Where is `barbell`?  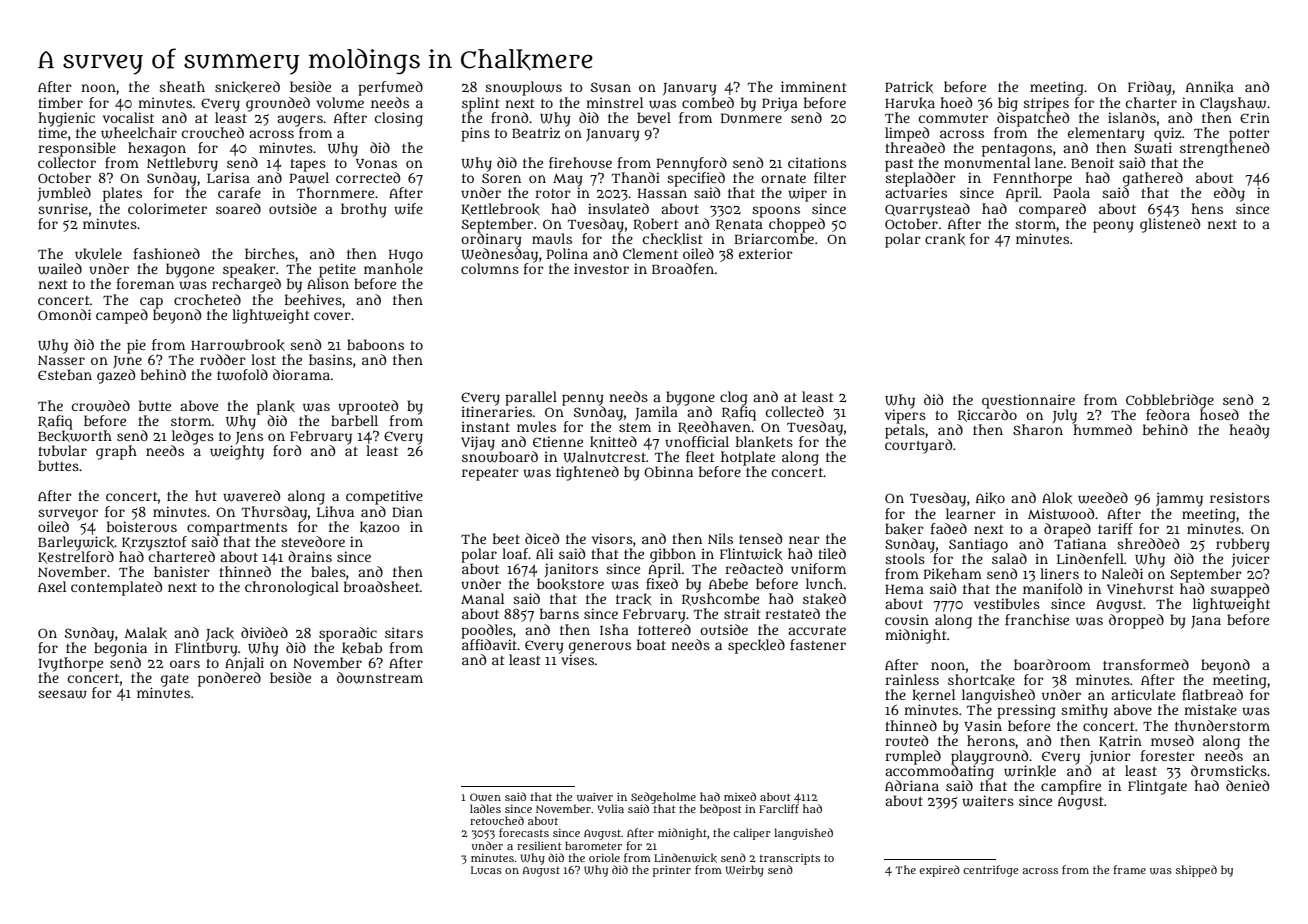
barbell is located at coordinates (354, 420).
